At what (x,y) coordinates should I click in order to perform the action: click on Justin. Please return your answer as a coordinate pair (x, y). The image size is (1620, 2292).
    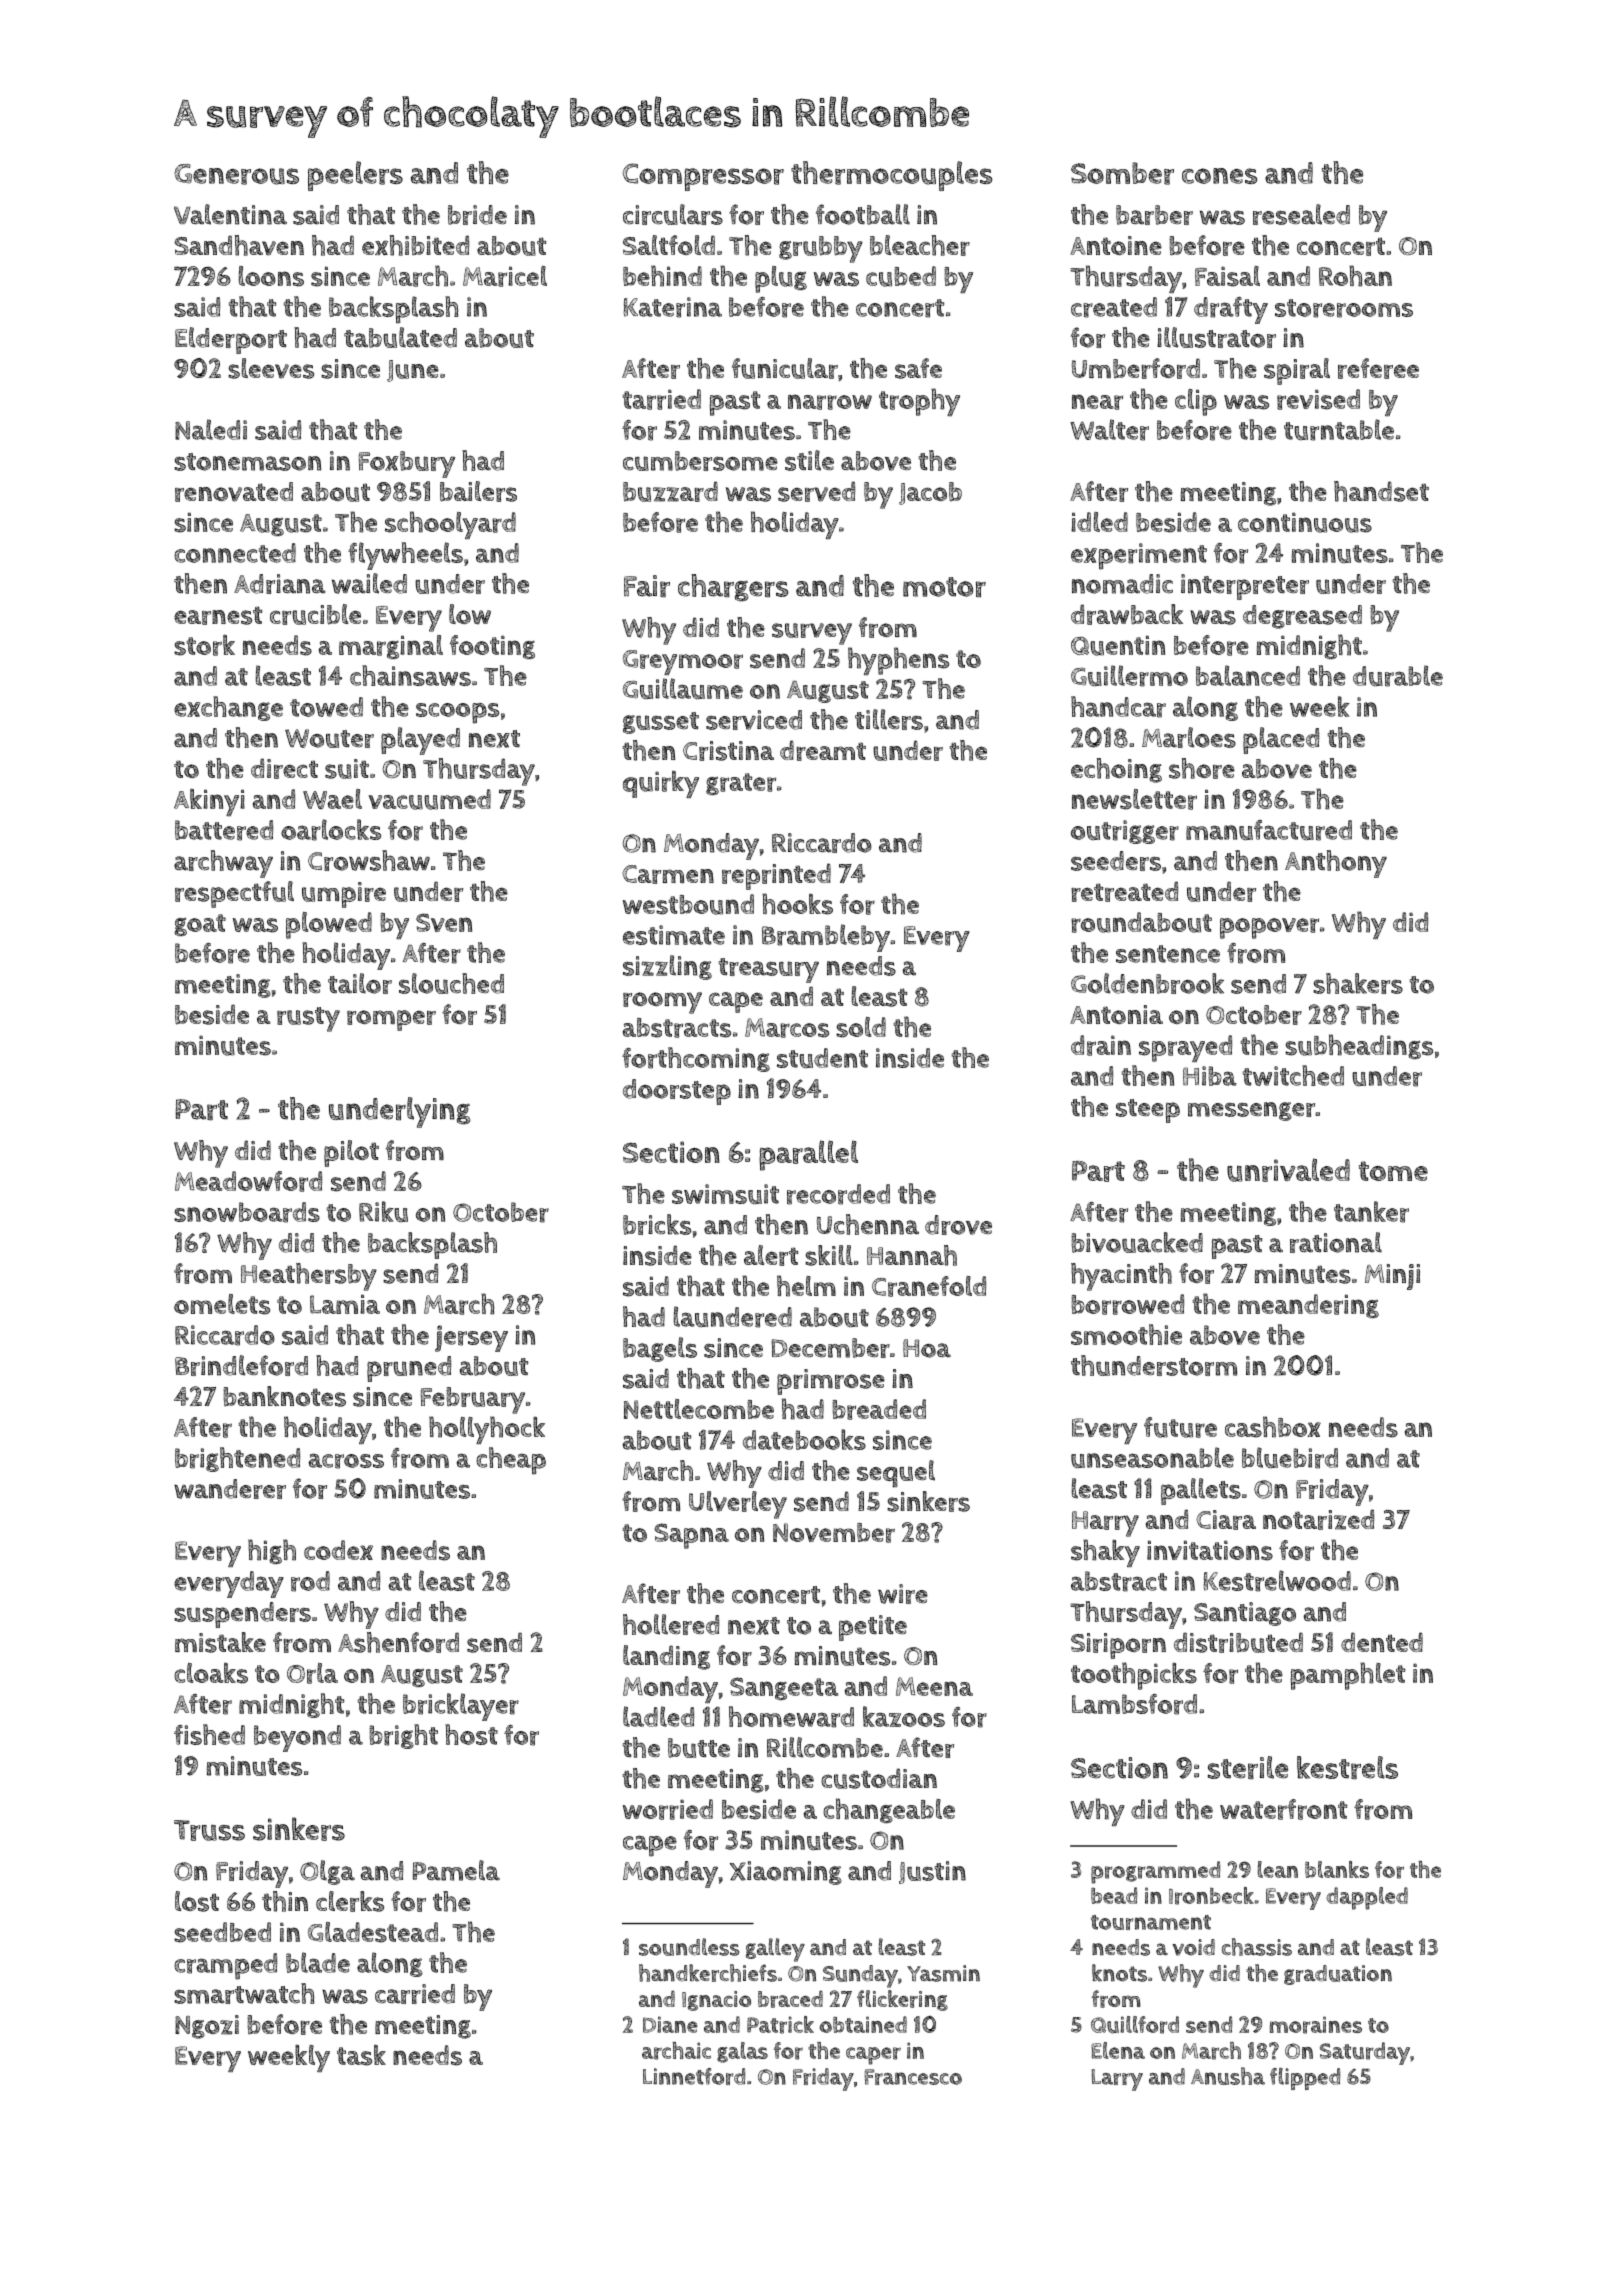
    Looking at the image, I should click on (932, 1872).
